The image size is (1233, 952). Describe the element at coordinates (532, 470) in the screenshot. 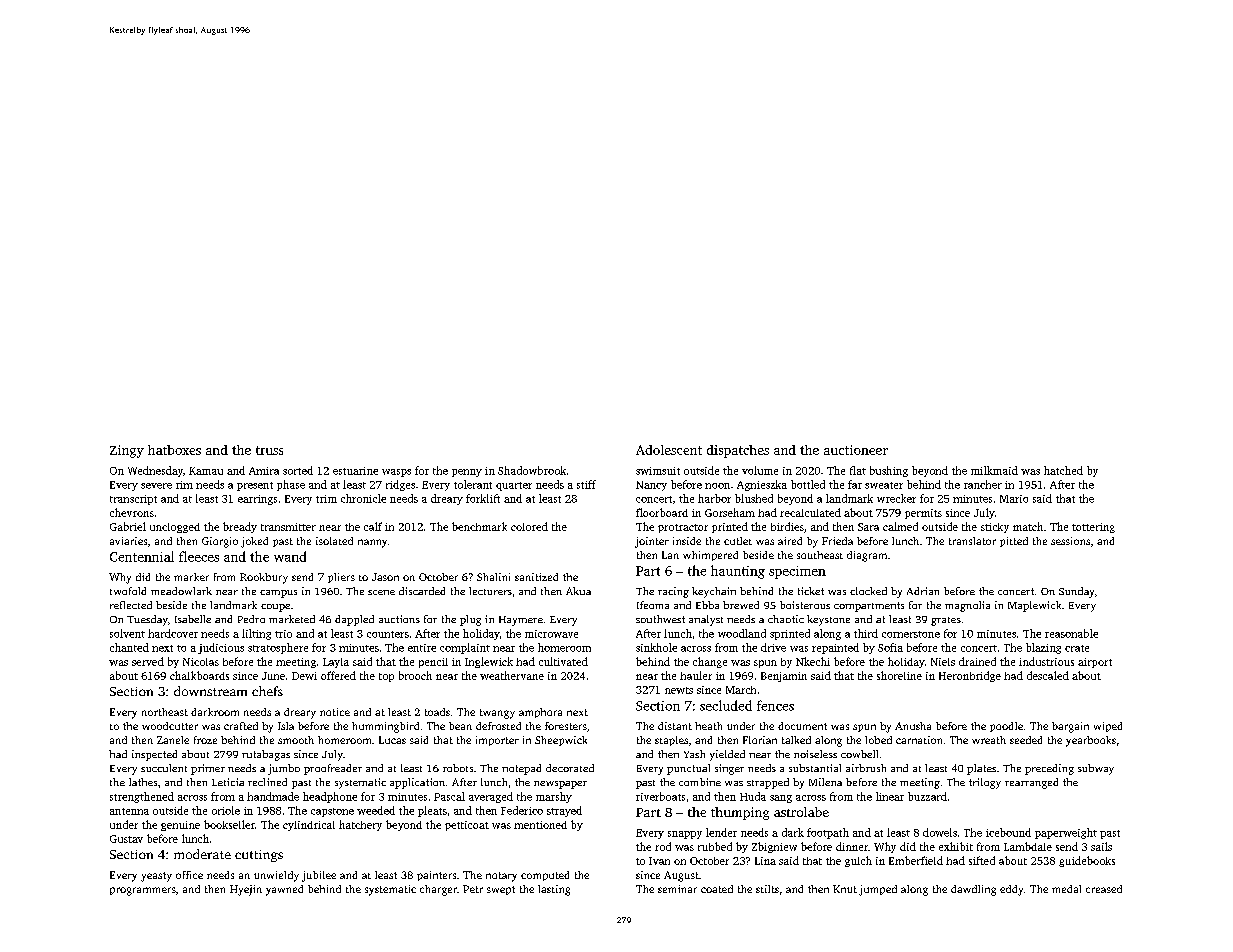

I see `Shadowbrook` at that location.
